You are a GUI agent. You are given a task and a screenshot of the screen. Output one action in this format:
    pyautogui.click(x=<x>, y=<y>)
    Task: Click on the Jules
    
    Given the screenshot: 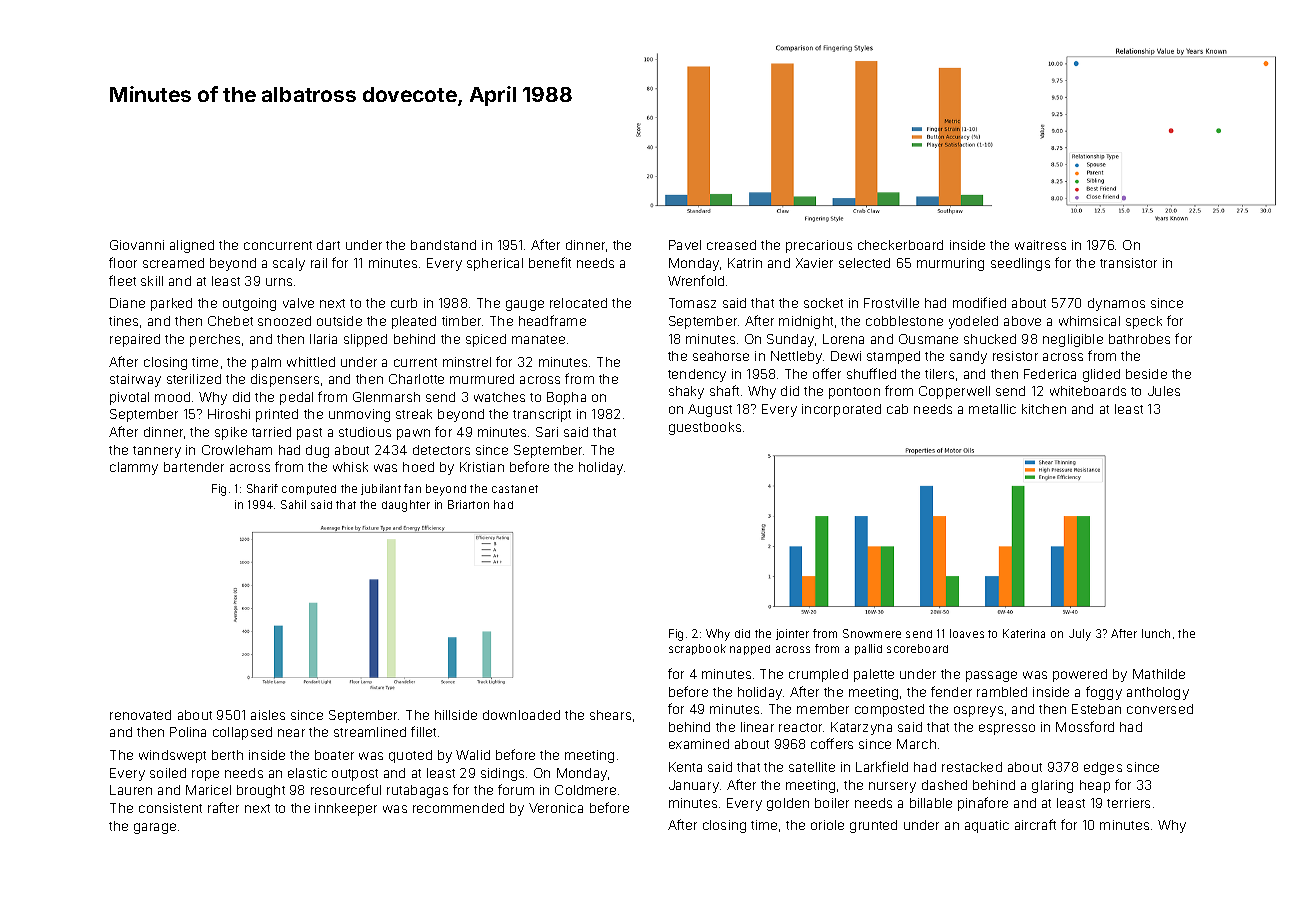 What is the action you would take?
    pyautogui.click(x=1164, y=391)
